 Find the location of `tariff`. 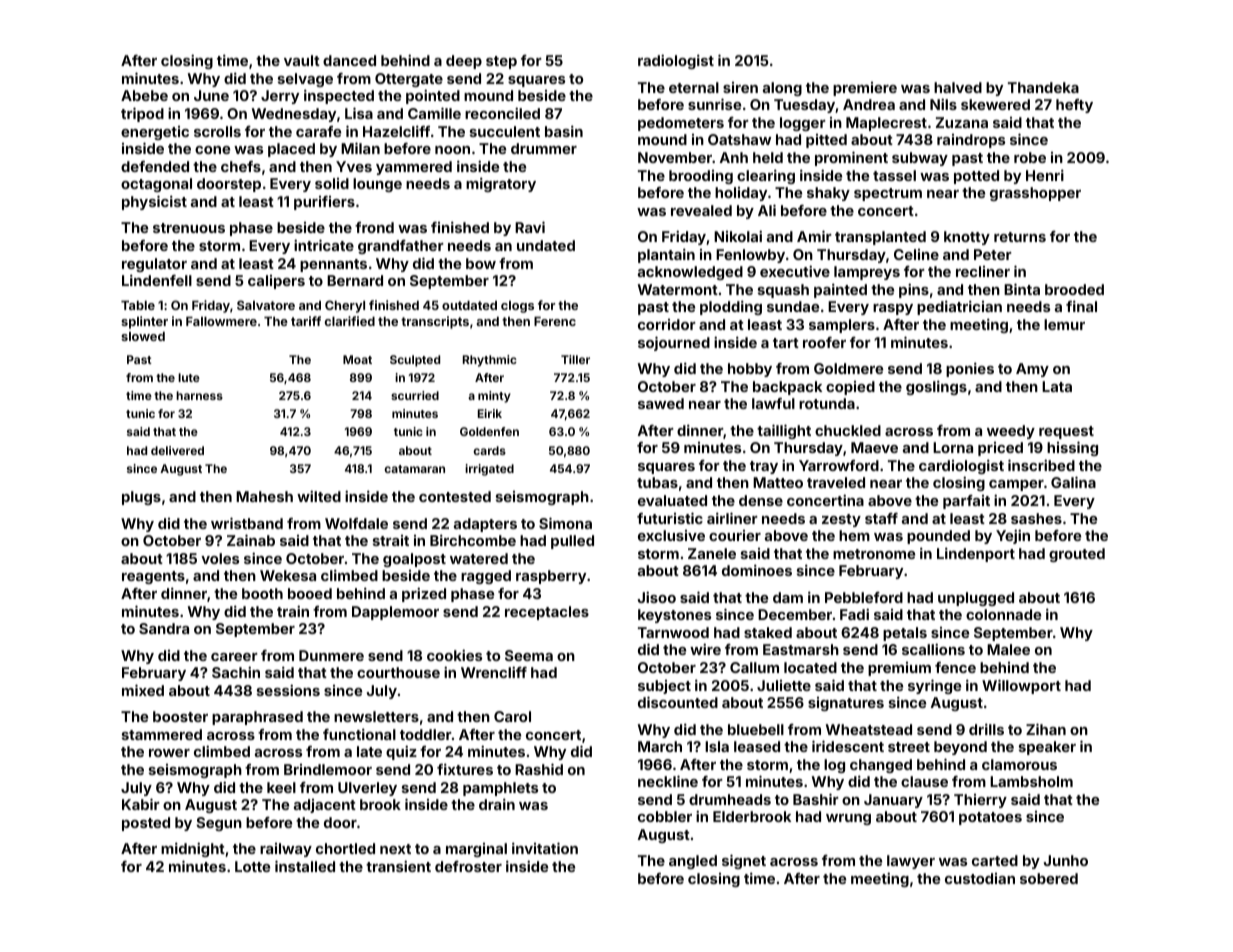

tariff is located at coordinates (306, 321).
